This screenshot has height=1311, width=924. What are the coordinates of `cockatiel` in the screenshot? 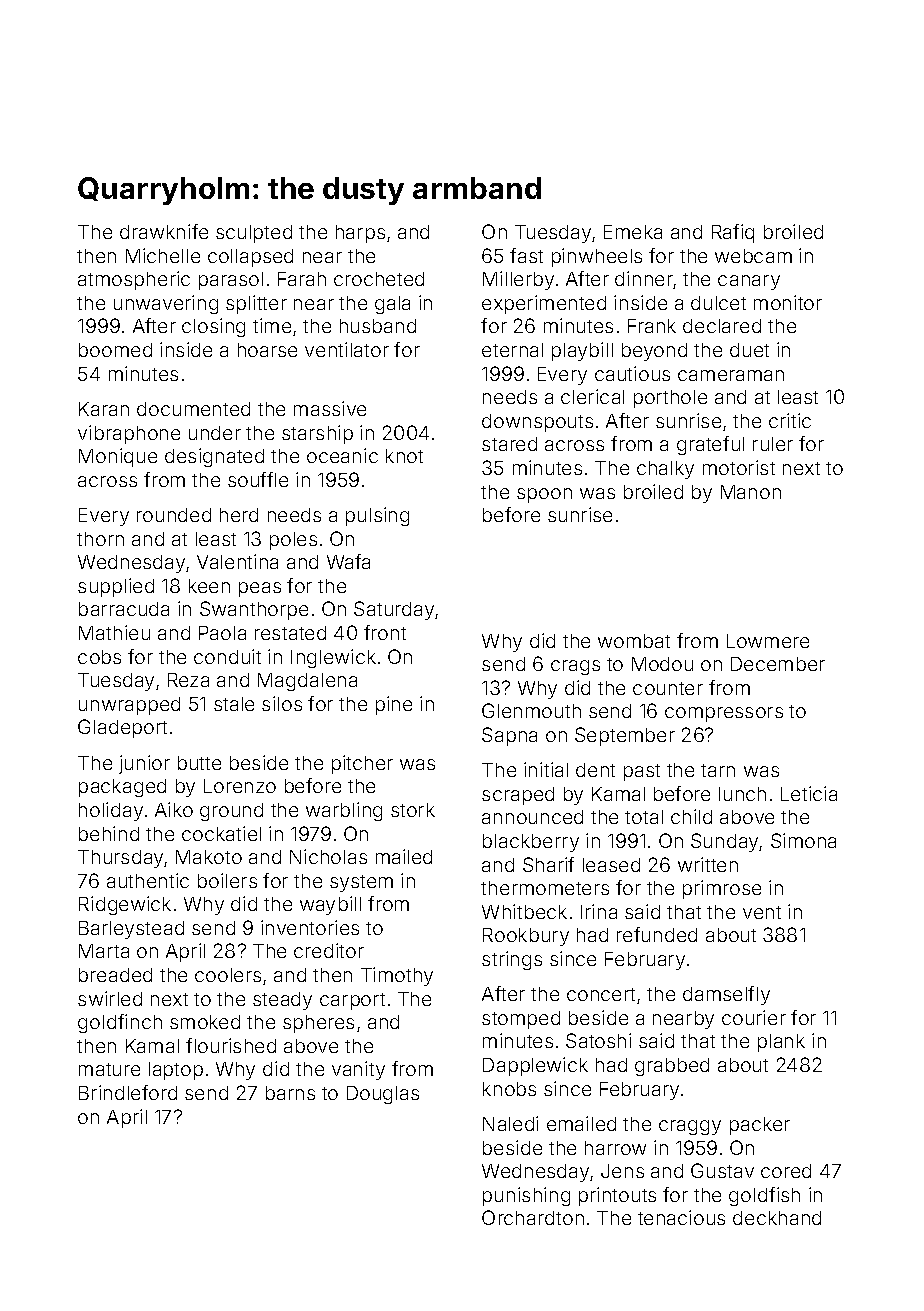 It's located at (221, 833).
